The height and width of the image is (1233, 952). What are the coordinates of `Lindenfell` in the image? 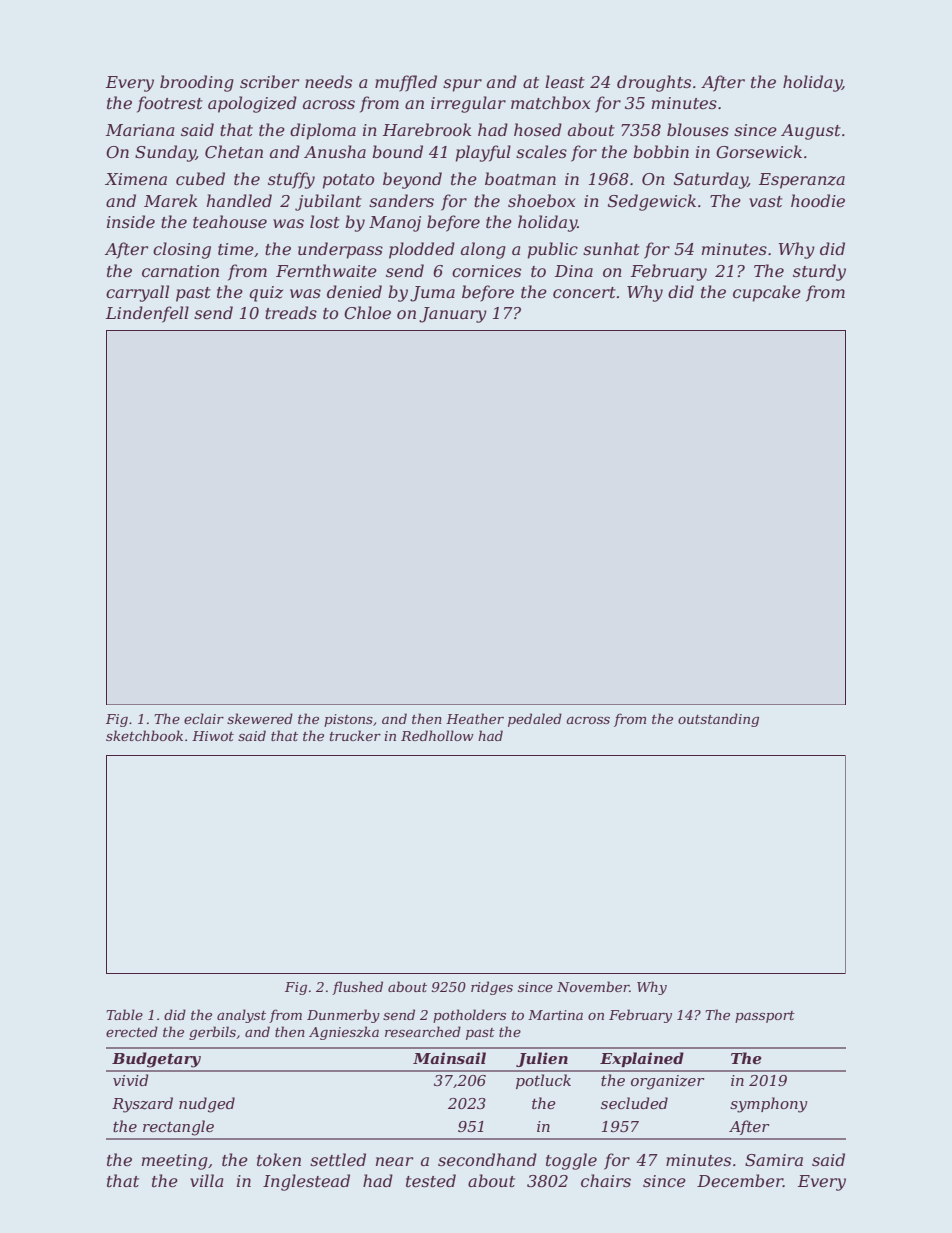 It's located at (147, 314).
